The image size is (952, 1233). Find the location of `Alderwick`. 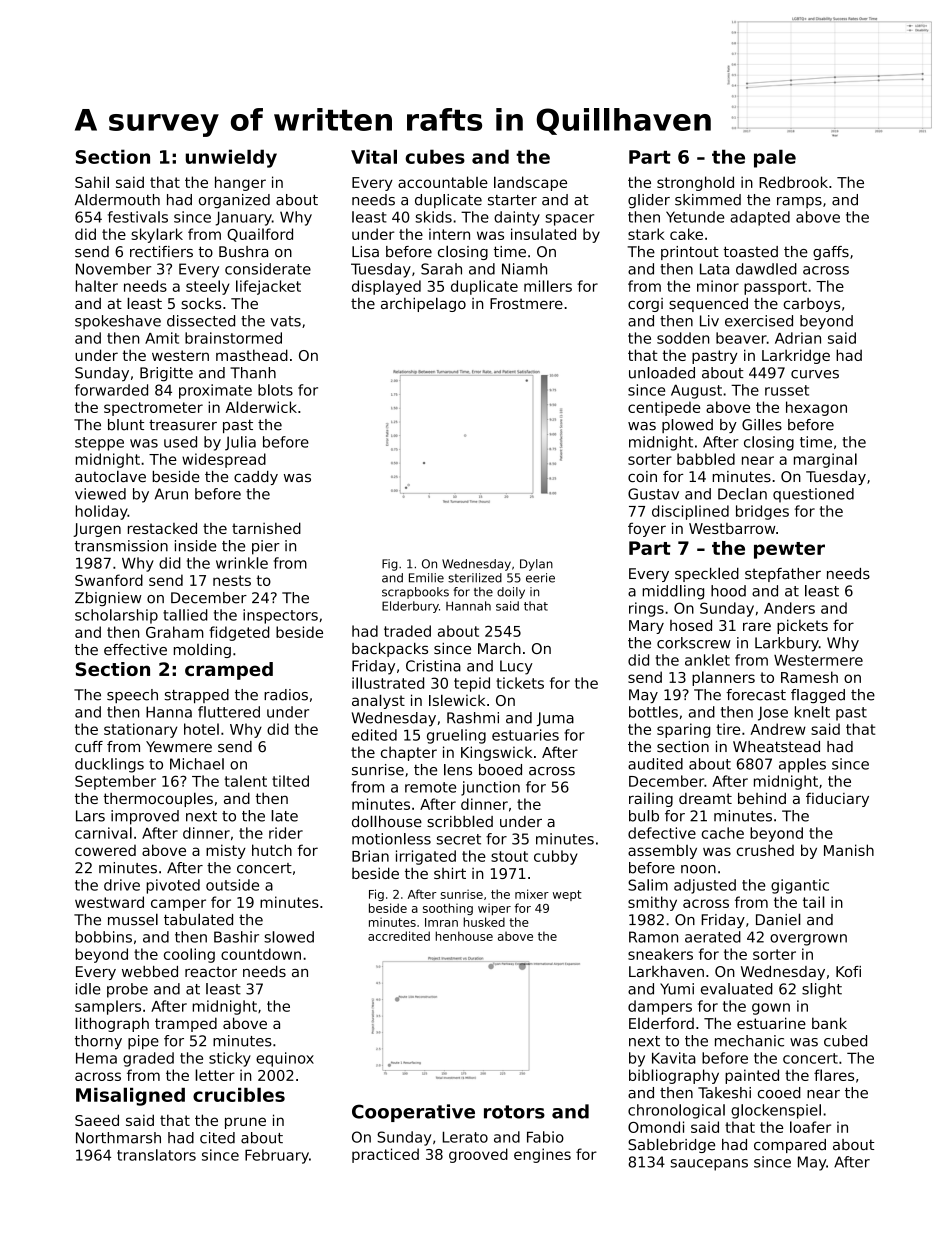

Alderwick is located at coordinates (261, 407).
